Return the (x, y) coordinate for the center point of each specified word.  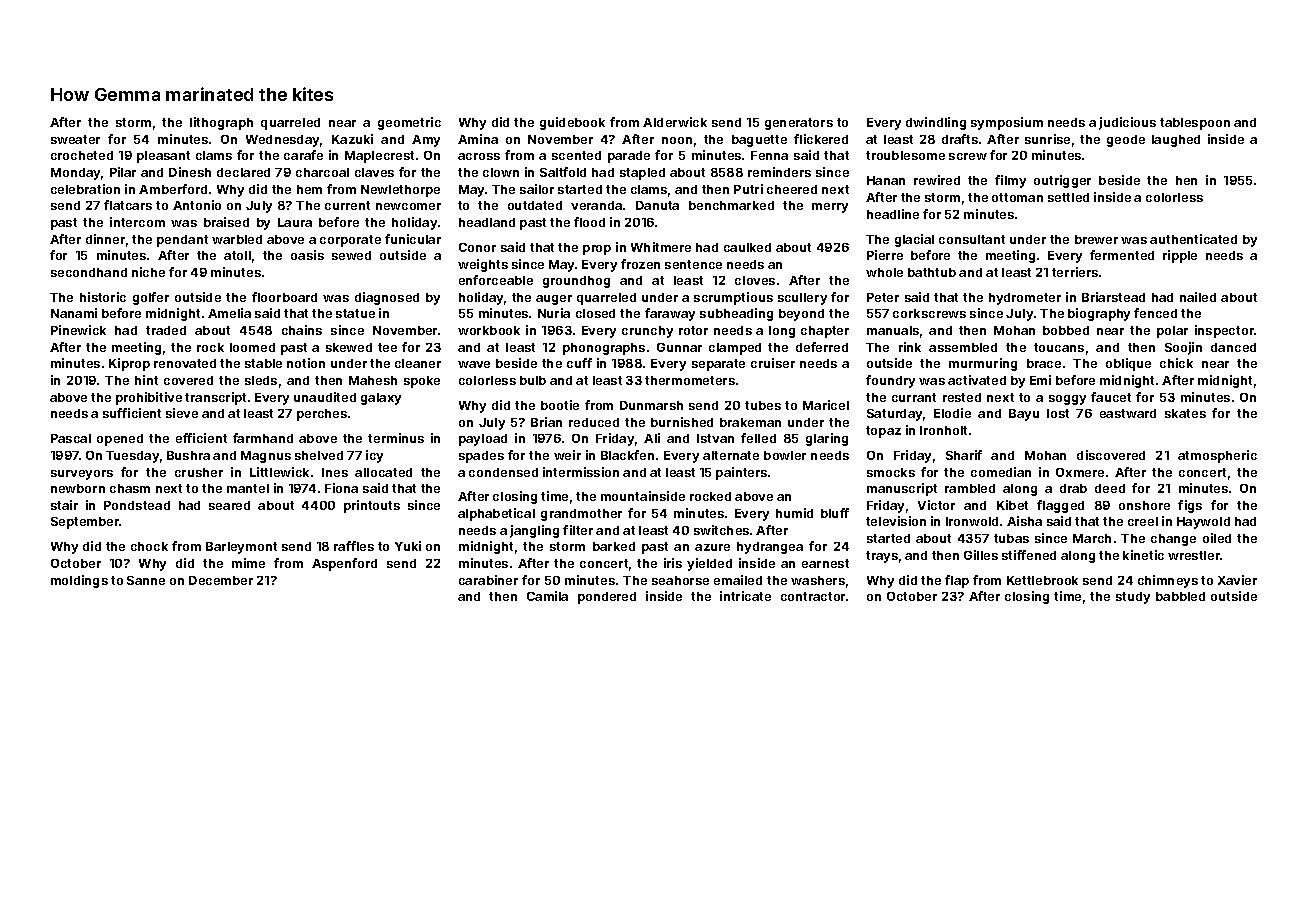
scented (576, 155)
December (221, 580)
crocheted (82, 155)
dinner (105, 239)
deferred (822, 347)
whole (884, 272)
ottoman (1017, 197)
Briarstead (1113, 297)
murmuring (983, 364)
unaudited (325, 397)
